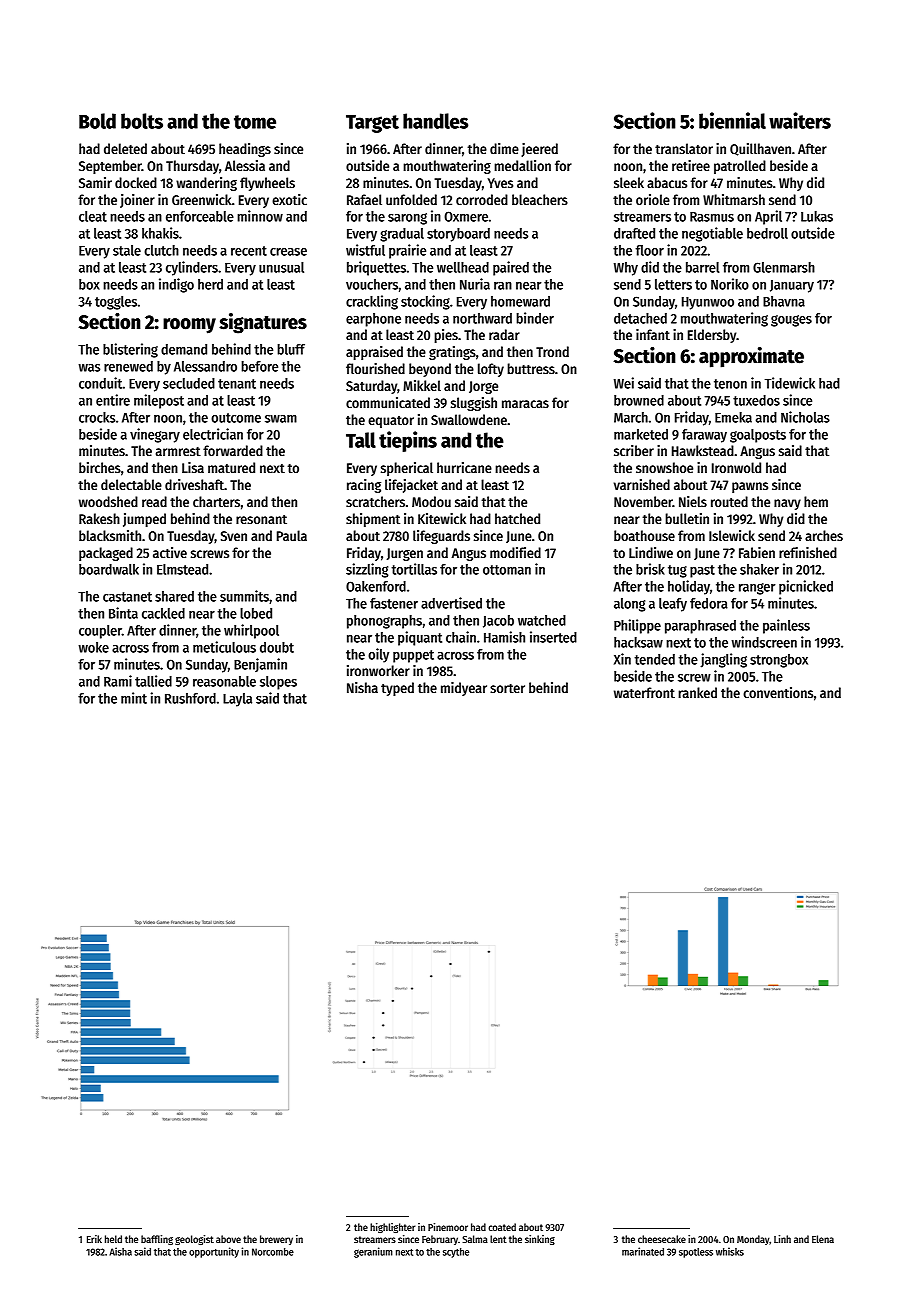 This document has height=1308, width=924. I want to click on Linh, so click(782, 1239).
